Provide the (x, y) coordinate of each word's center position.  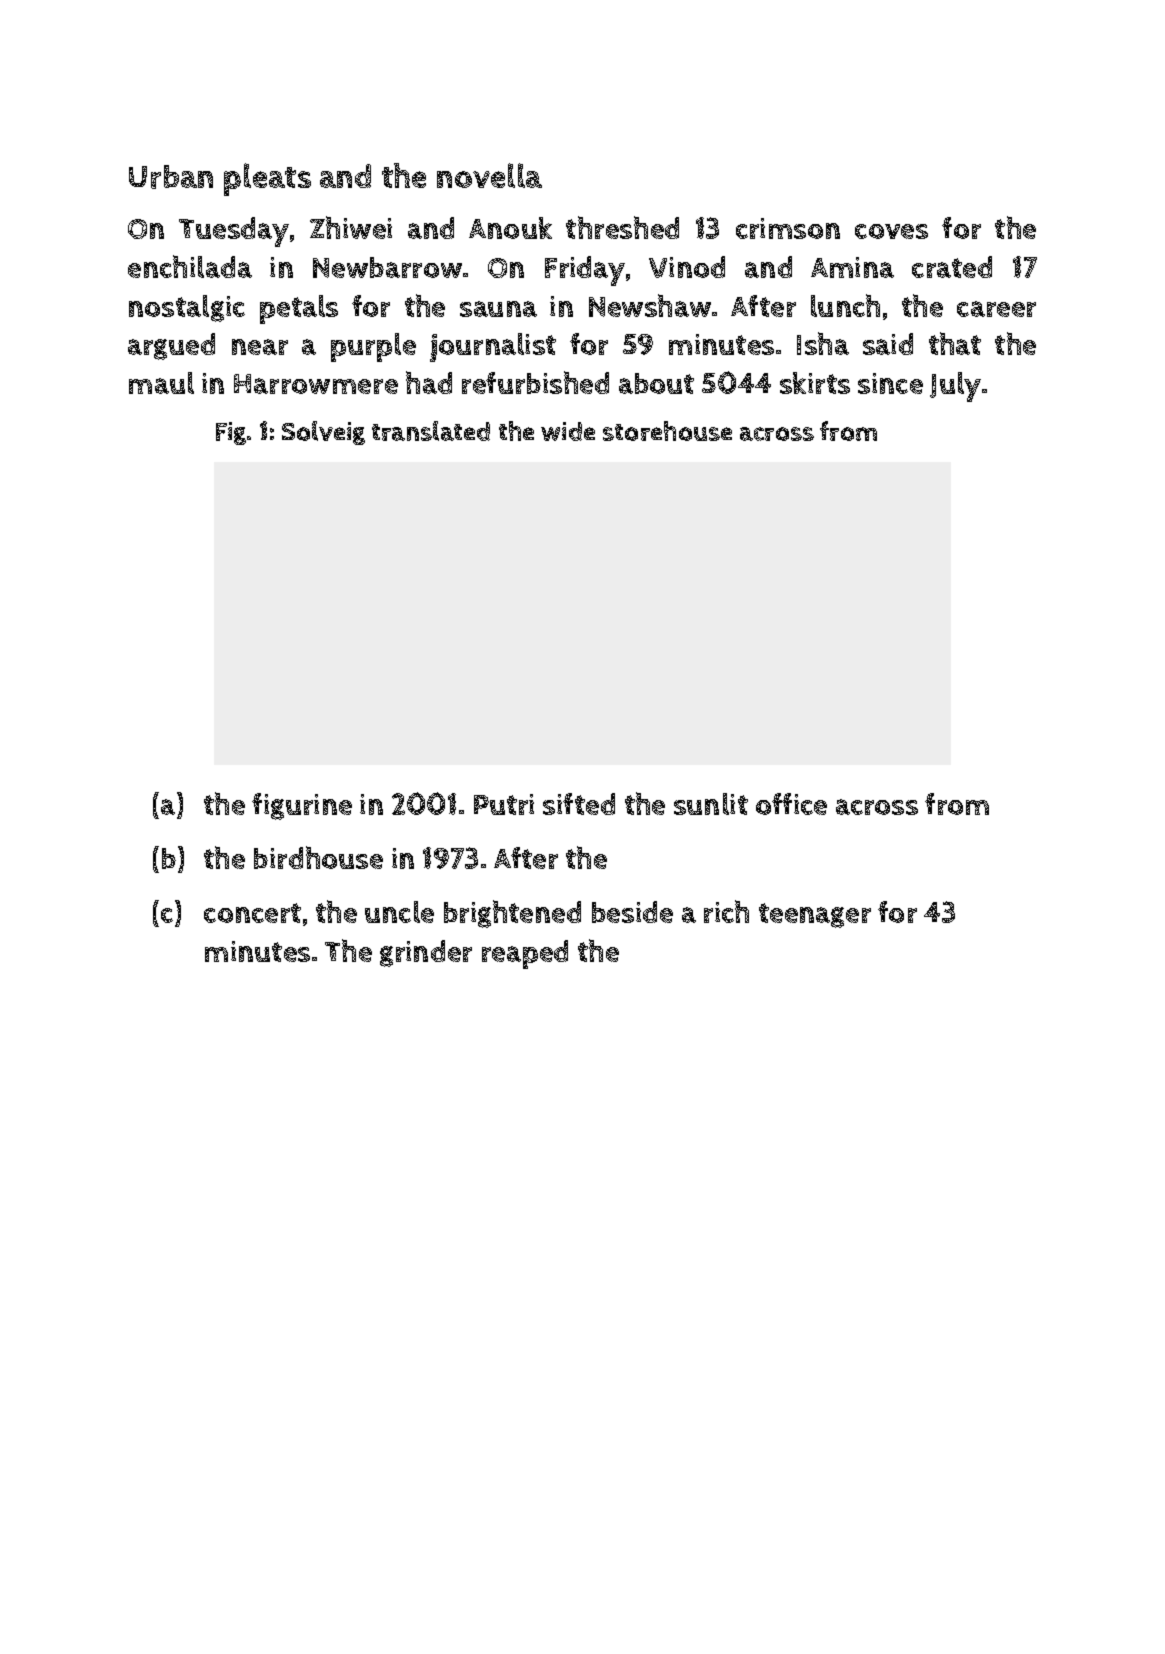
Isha (823, 343)
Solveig (323, 433)
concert (252, 913)
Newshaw (650, 305)
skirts (815, 383)
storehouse (667, 431)
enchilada (190, 266)
